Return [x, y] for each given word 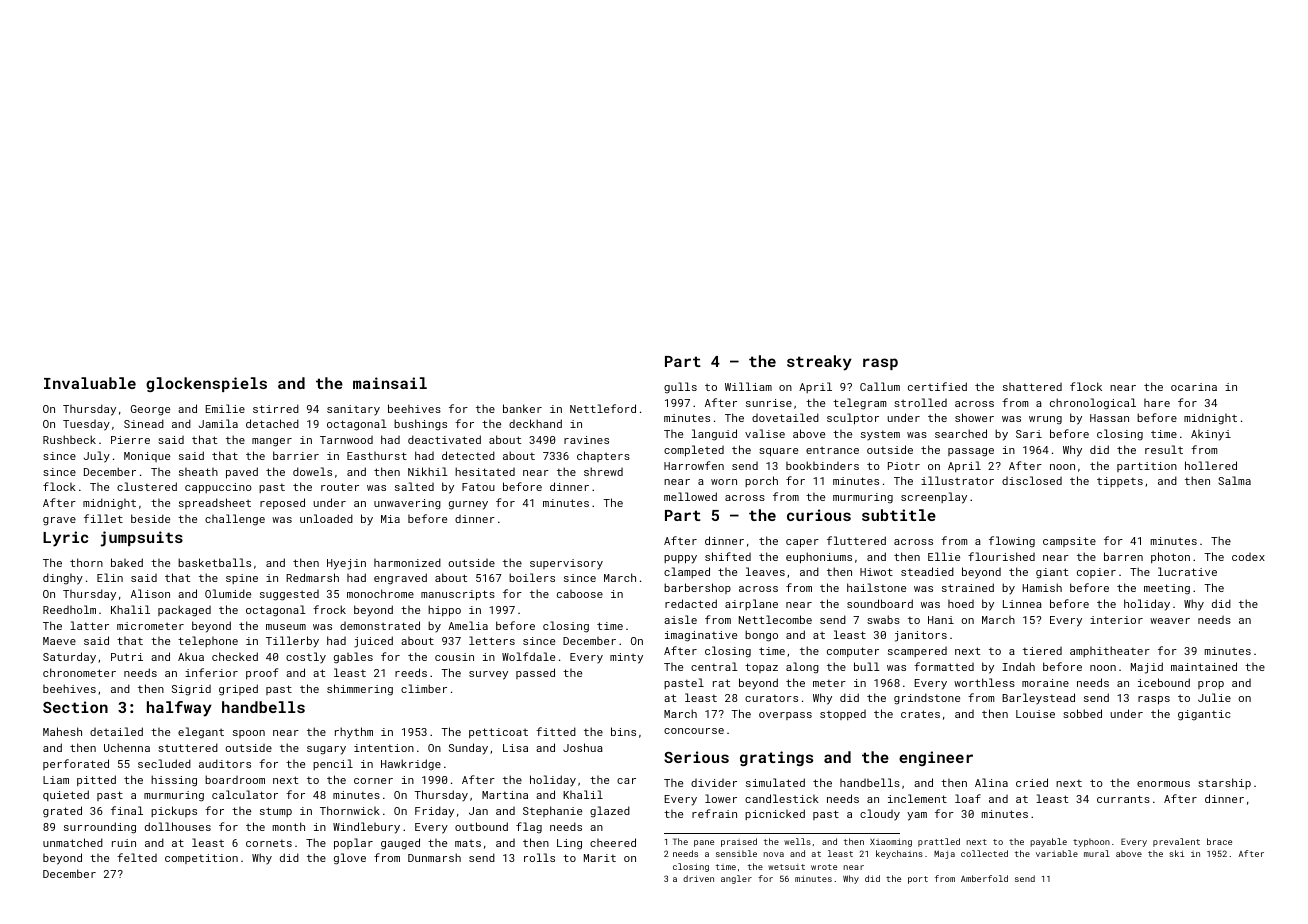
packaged [184, 611]
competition [201, 859]
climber [424, 688]
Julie [1214, 697]
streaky [819, 363]
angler [736, 879]
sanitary [353, 410]
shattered [1032, 387]
